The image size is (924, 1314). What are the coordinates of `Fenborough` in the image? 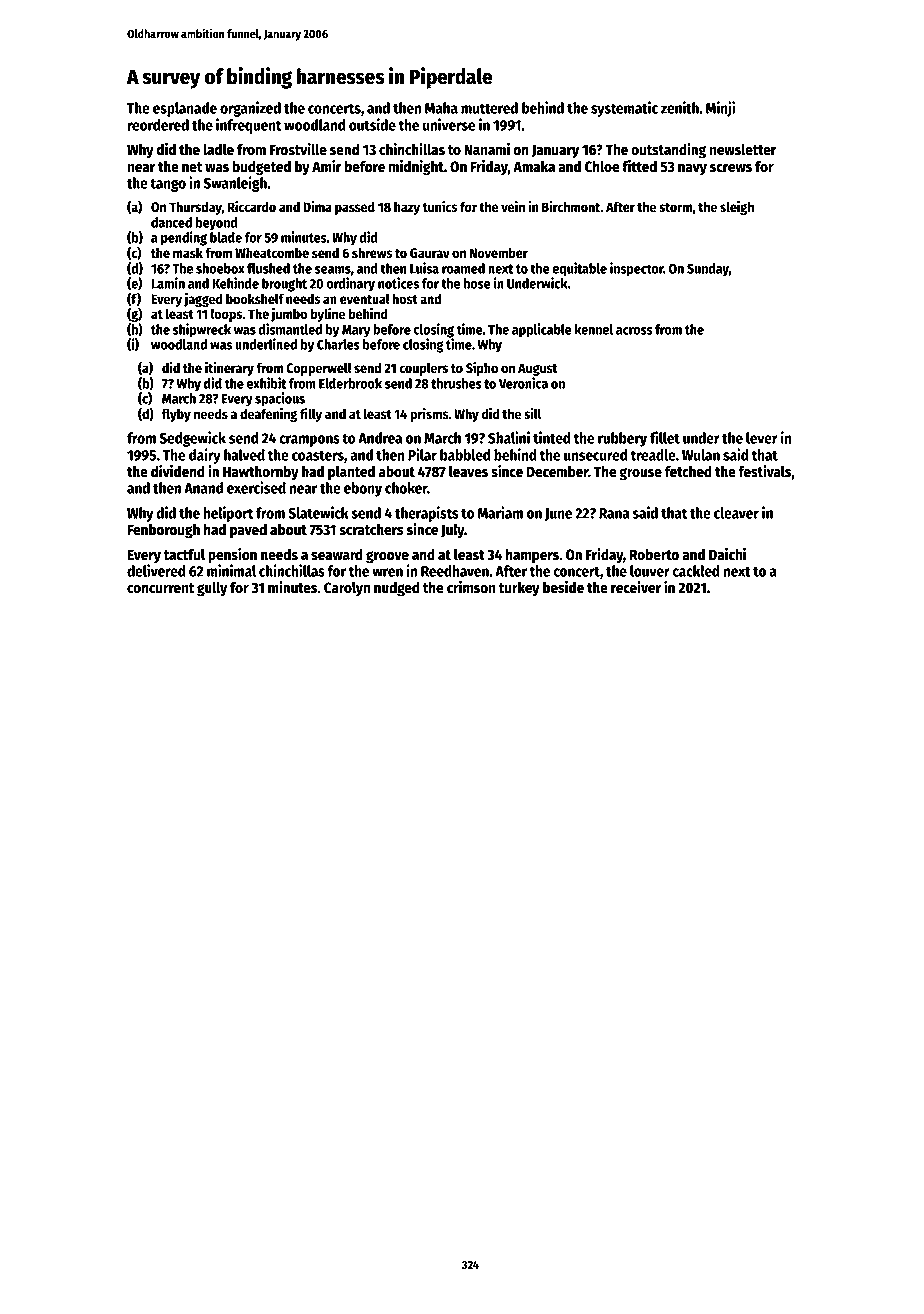 It's located at (163, 531).
